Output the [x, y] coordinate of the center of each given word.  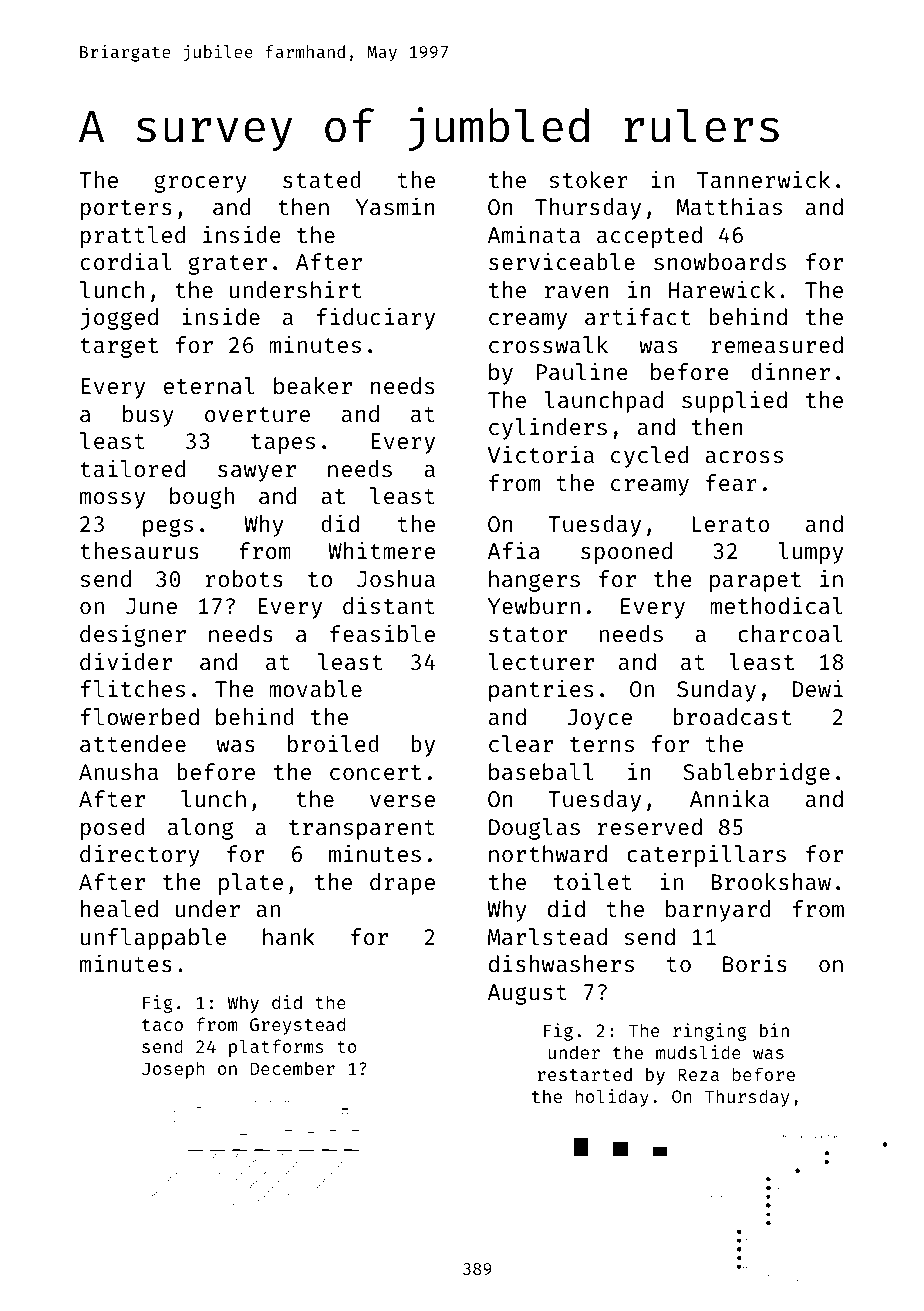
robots [244, 578]
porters [126, 210]
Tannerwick [763, 179]
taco [162, 1025]
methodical [776, 605]
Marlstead [547, 936]
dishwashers [561, 963]
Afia [514, 550]
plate [251, 884]
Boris [755, 963]
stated [322, 179]
